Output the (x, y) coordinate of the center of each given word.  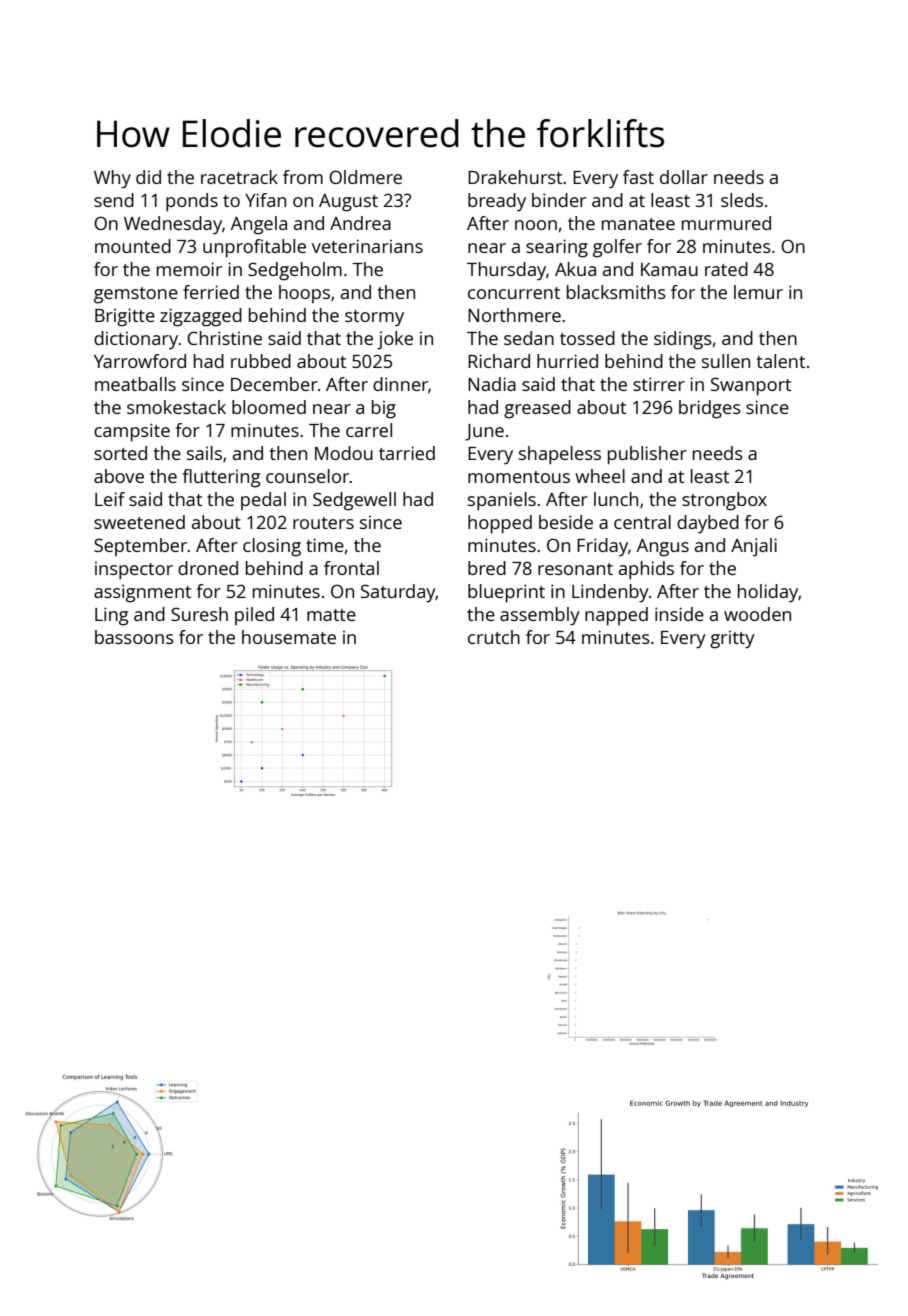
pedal (263, 501)
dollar (684, 177)
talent (781, 361)
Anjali (754, 547)
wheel (600, 476)
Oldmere (365, 177)
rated (726, 269)
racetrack (239, 177)
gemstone (136, 295)
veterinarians (367, 246)
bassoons (134, 637)
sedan (529, 338)
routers (323, 523)
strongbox (724, 501)
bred (487, 568)
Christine (224, 338)
